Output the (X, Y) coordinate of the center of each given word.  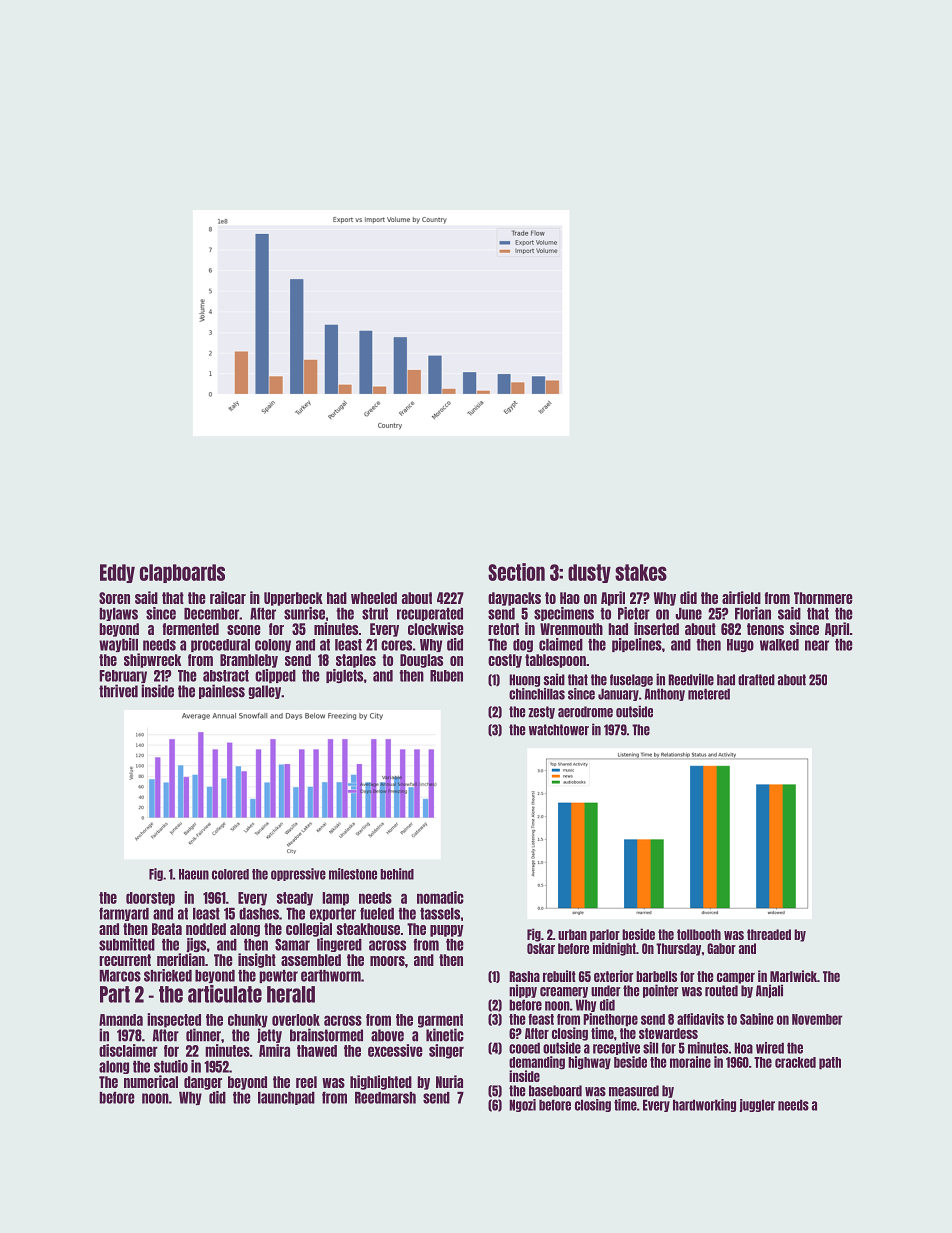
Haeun (194, 874)
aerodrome (585, 712)
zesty (541, 712)
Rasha (524, 976)
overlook (296, 1020)
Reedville (691, 679)
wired (770, 1048)
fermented (191, 629)
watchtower (559, 730)
